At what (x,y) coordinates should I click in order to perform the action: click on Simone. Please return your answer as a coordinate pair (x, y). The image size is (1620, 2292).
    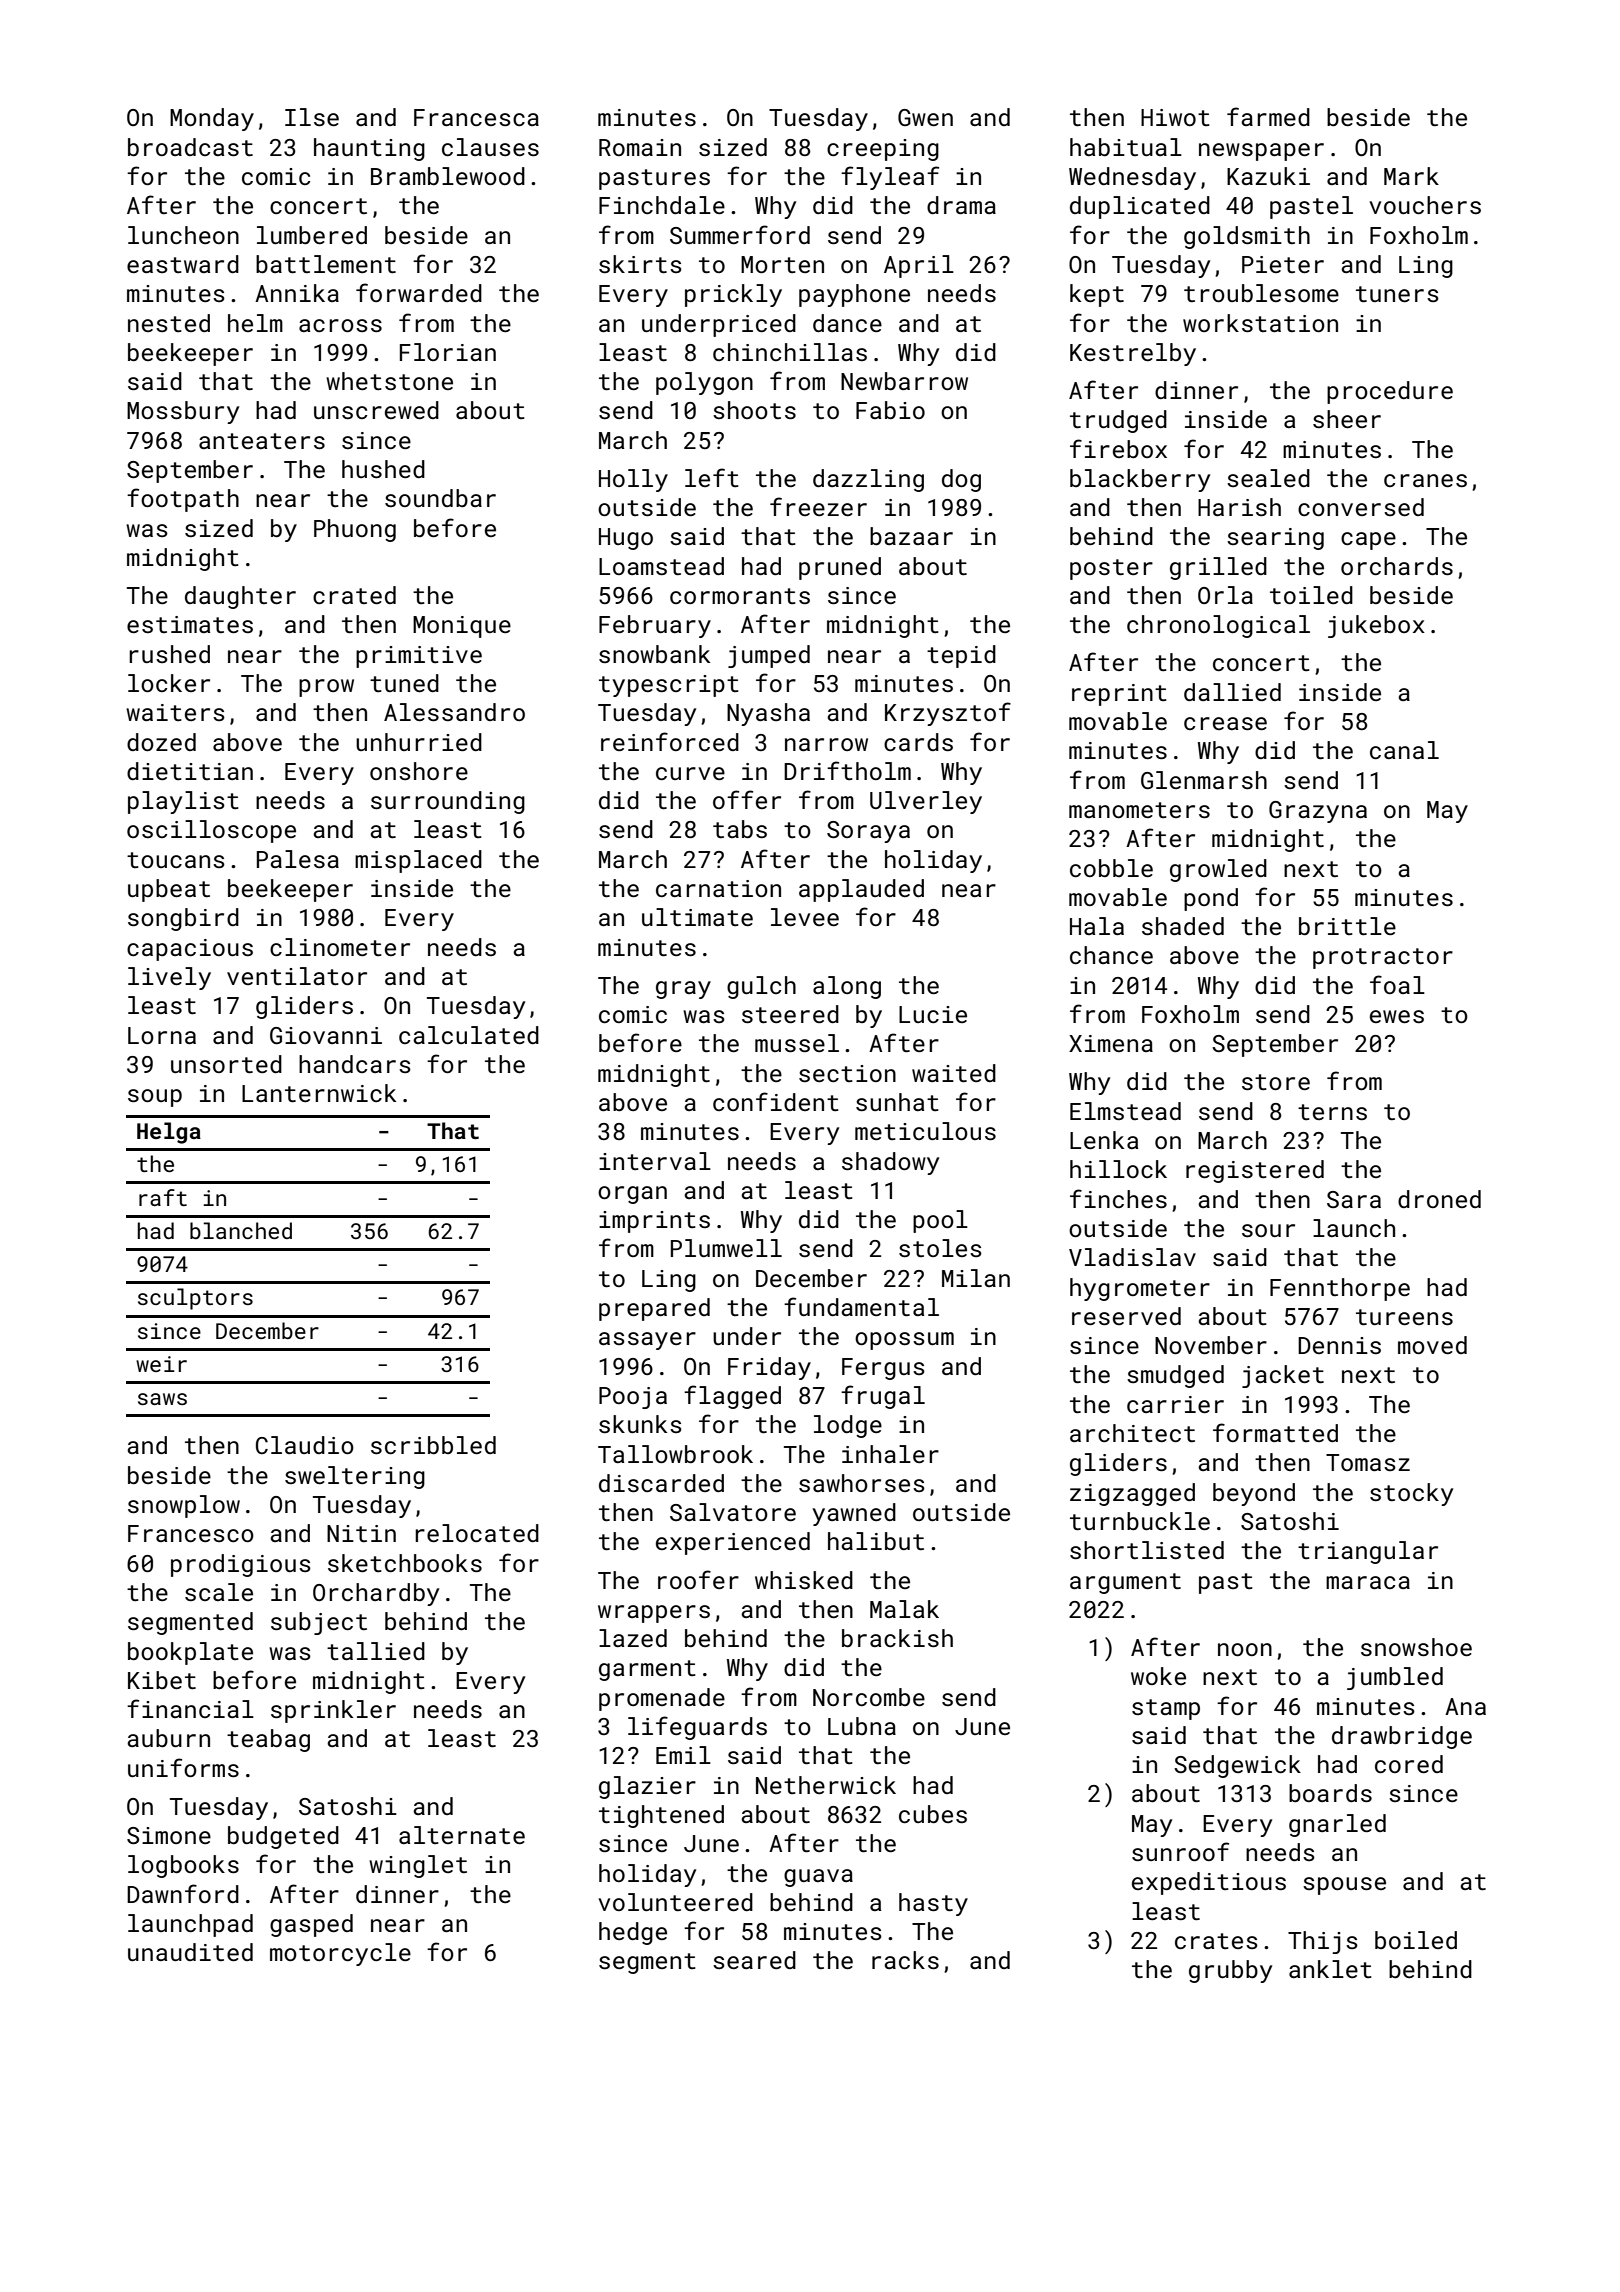
    Looking at the image, I should click on (169, 1835).
